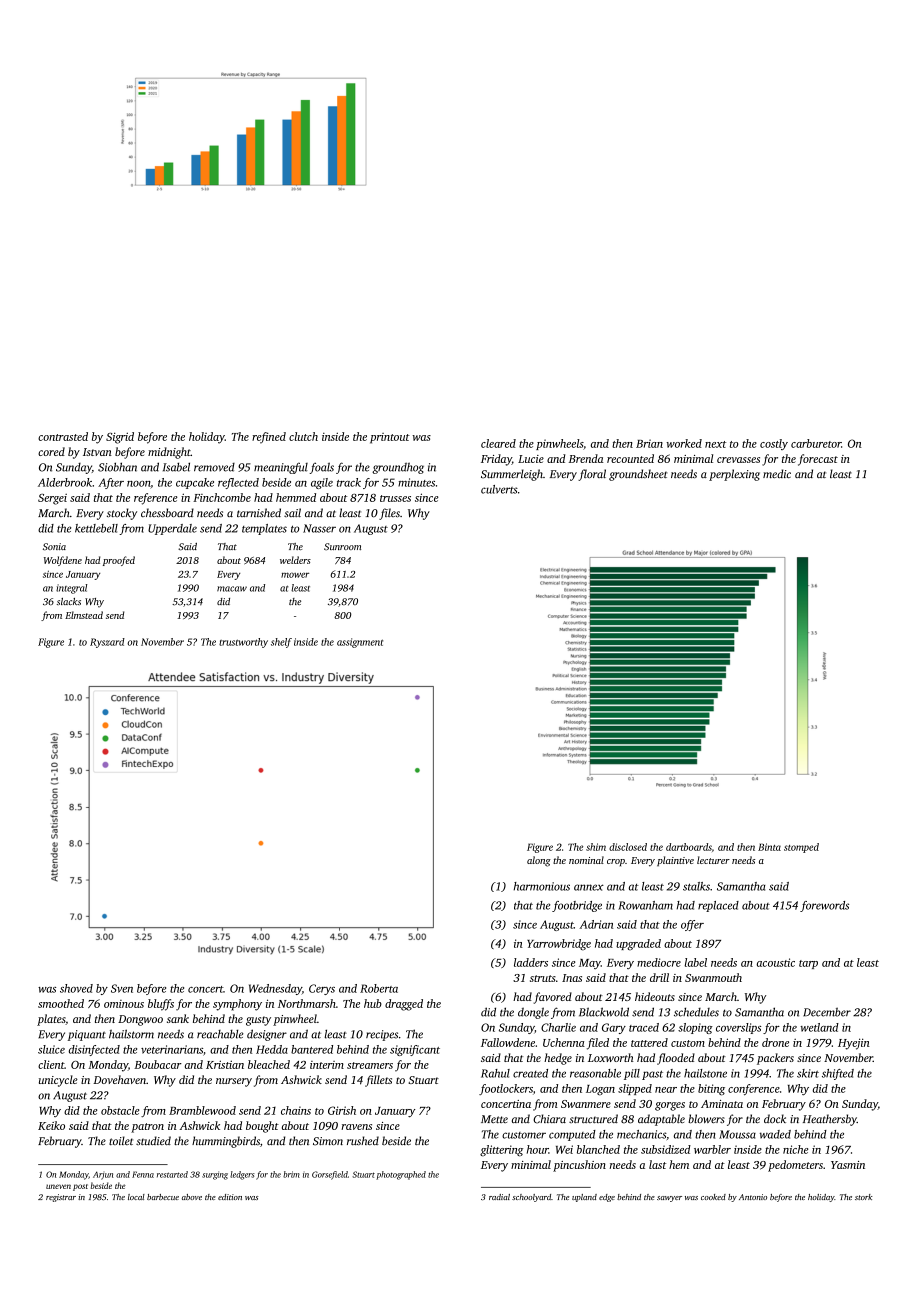 The image size is (924, 1308). What do you see at coordinates (738, 460) in the screenshot?
I see `crevasses` at bounding box center [738, 460].
